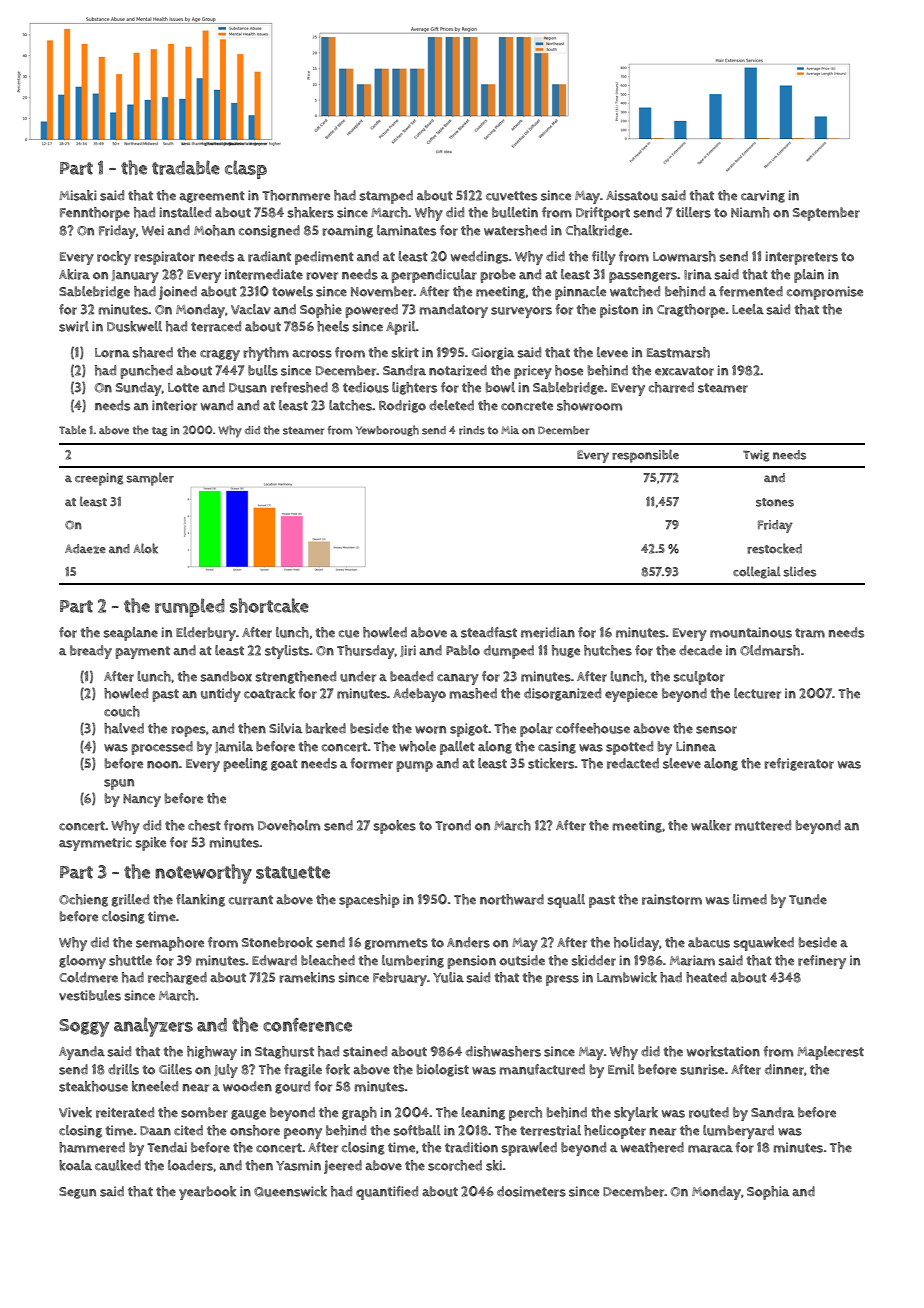 Image resolution: width=924 pixels, height=1308 pixels. I want to click on charred, so click(671, 387).
